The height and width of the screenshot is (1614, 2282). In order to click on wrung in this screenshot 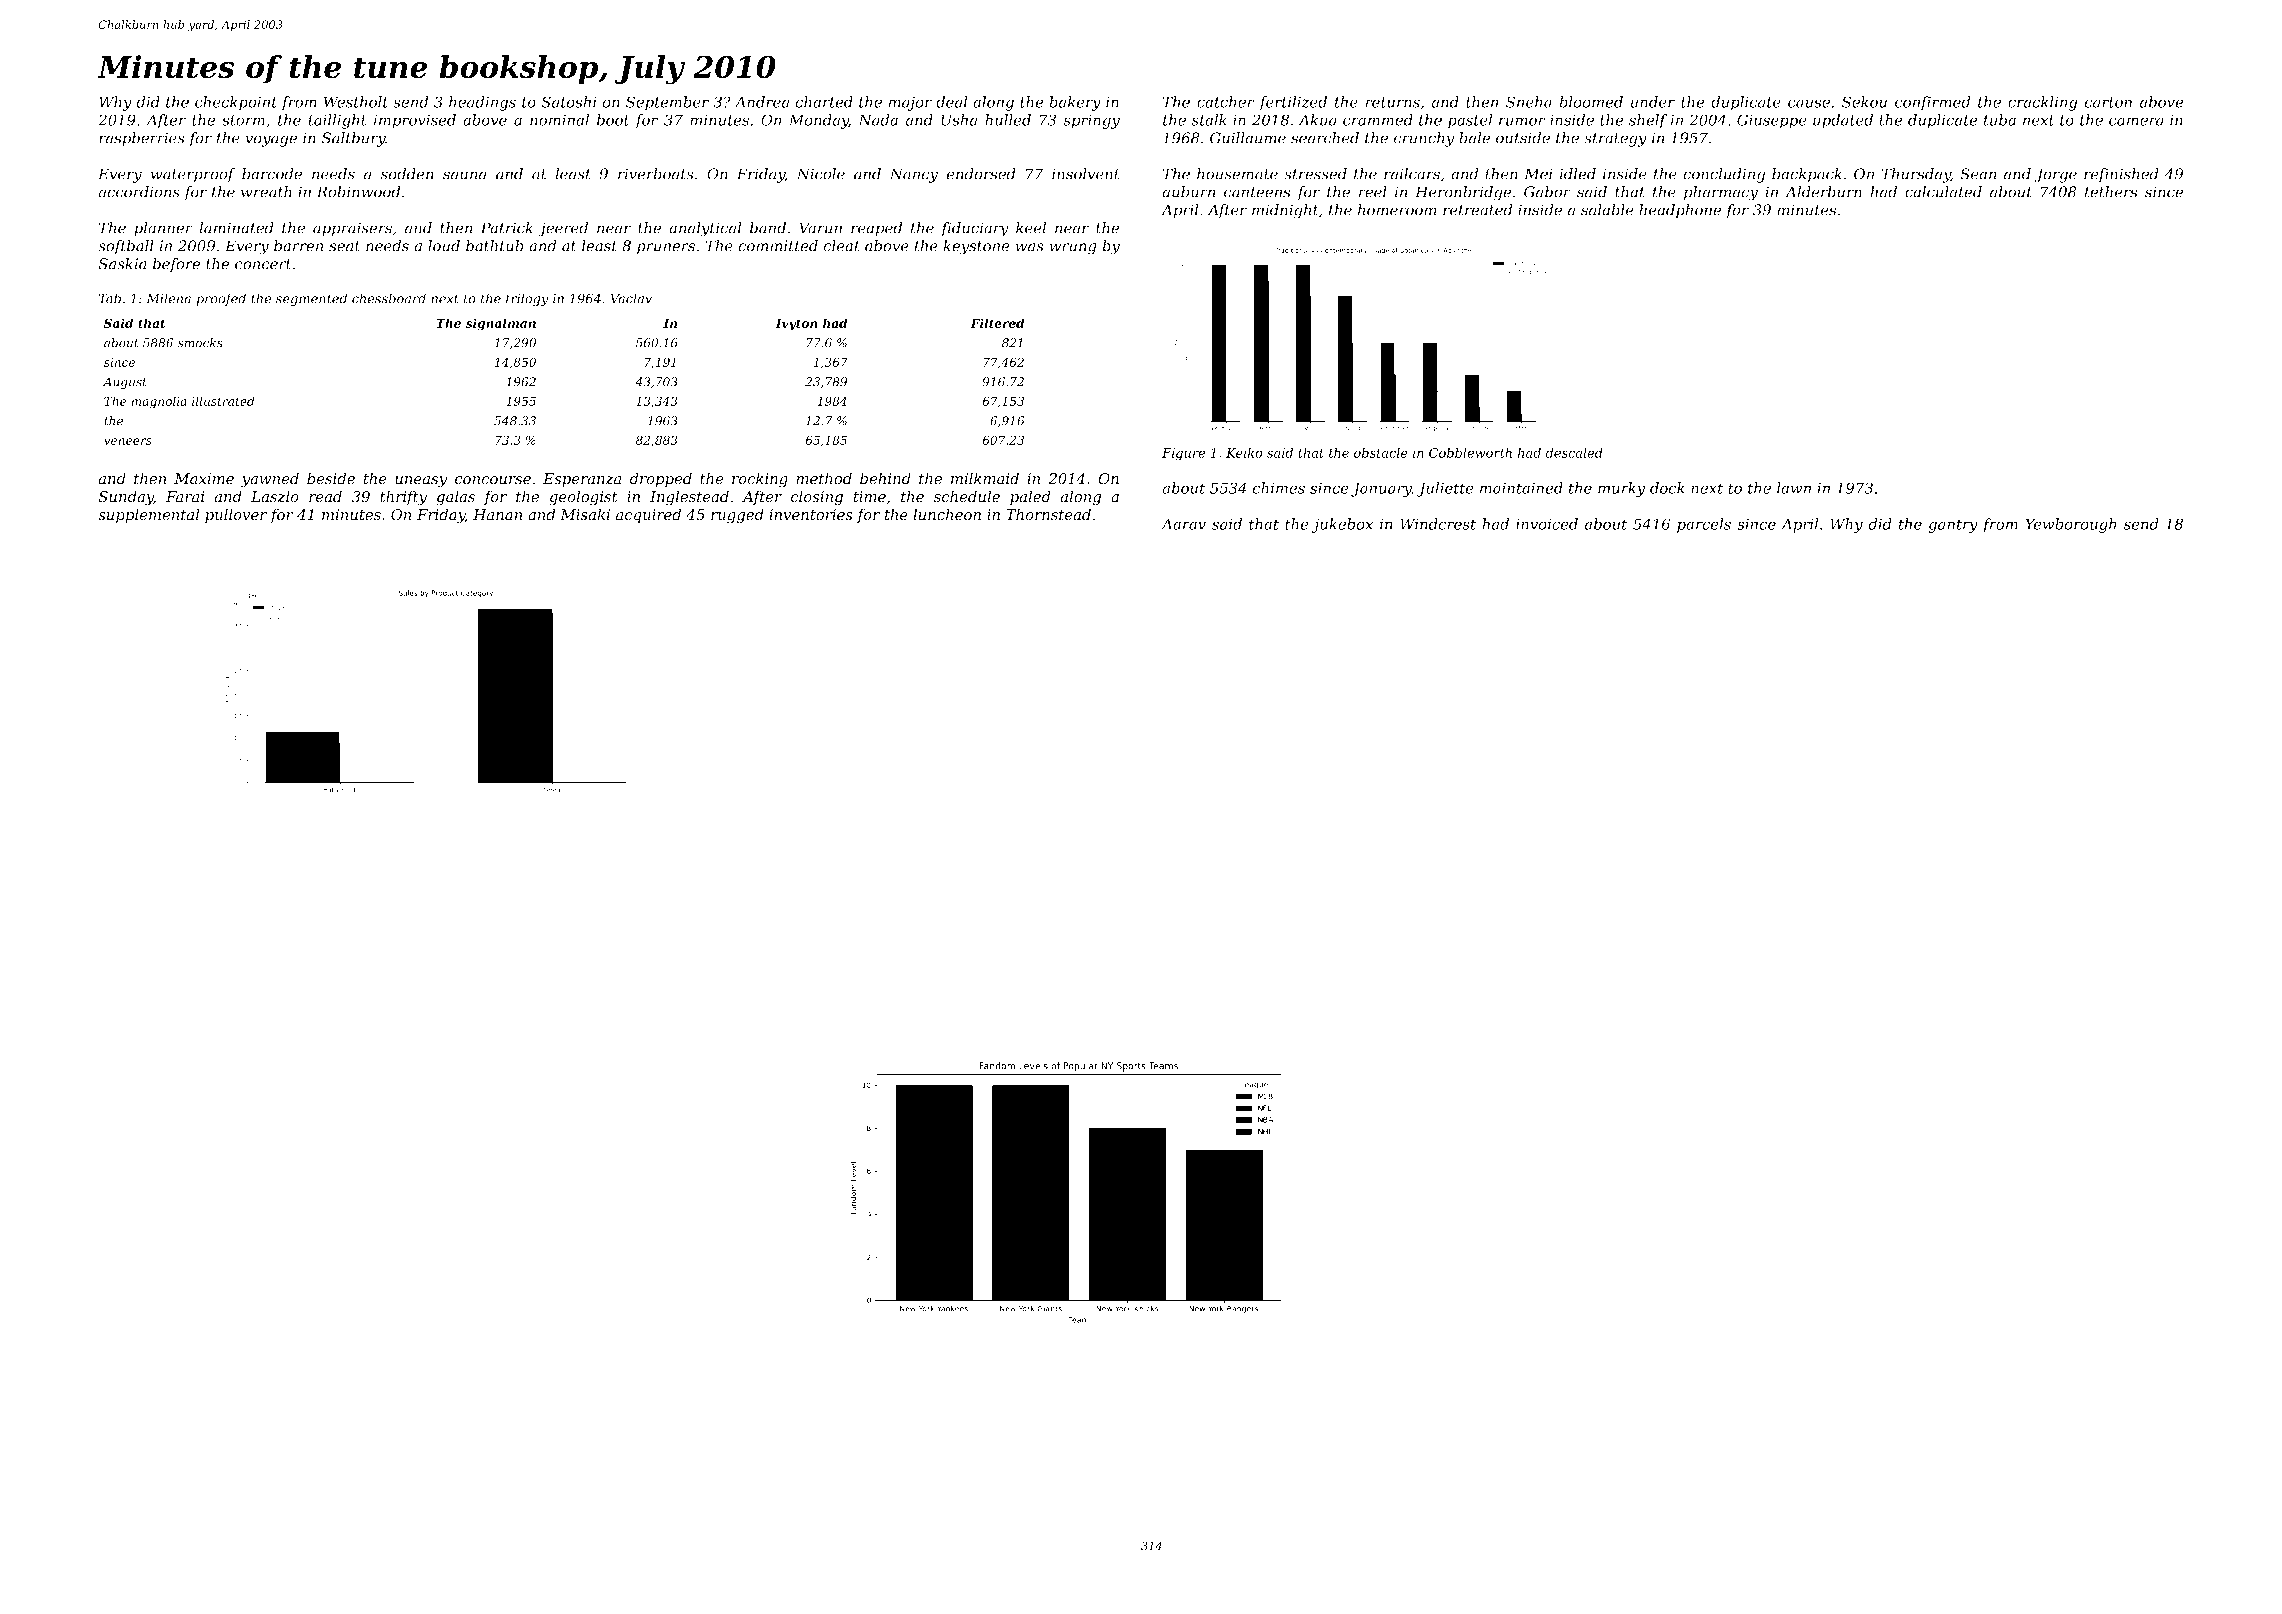, I will do `click(1073, 249)`.
